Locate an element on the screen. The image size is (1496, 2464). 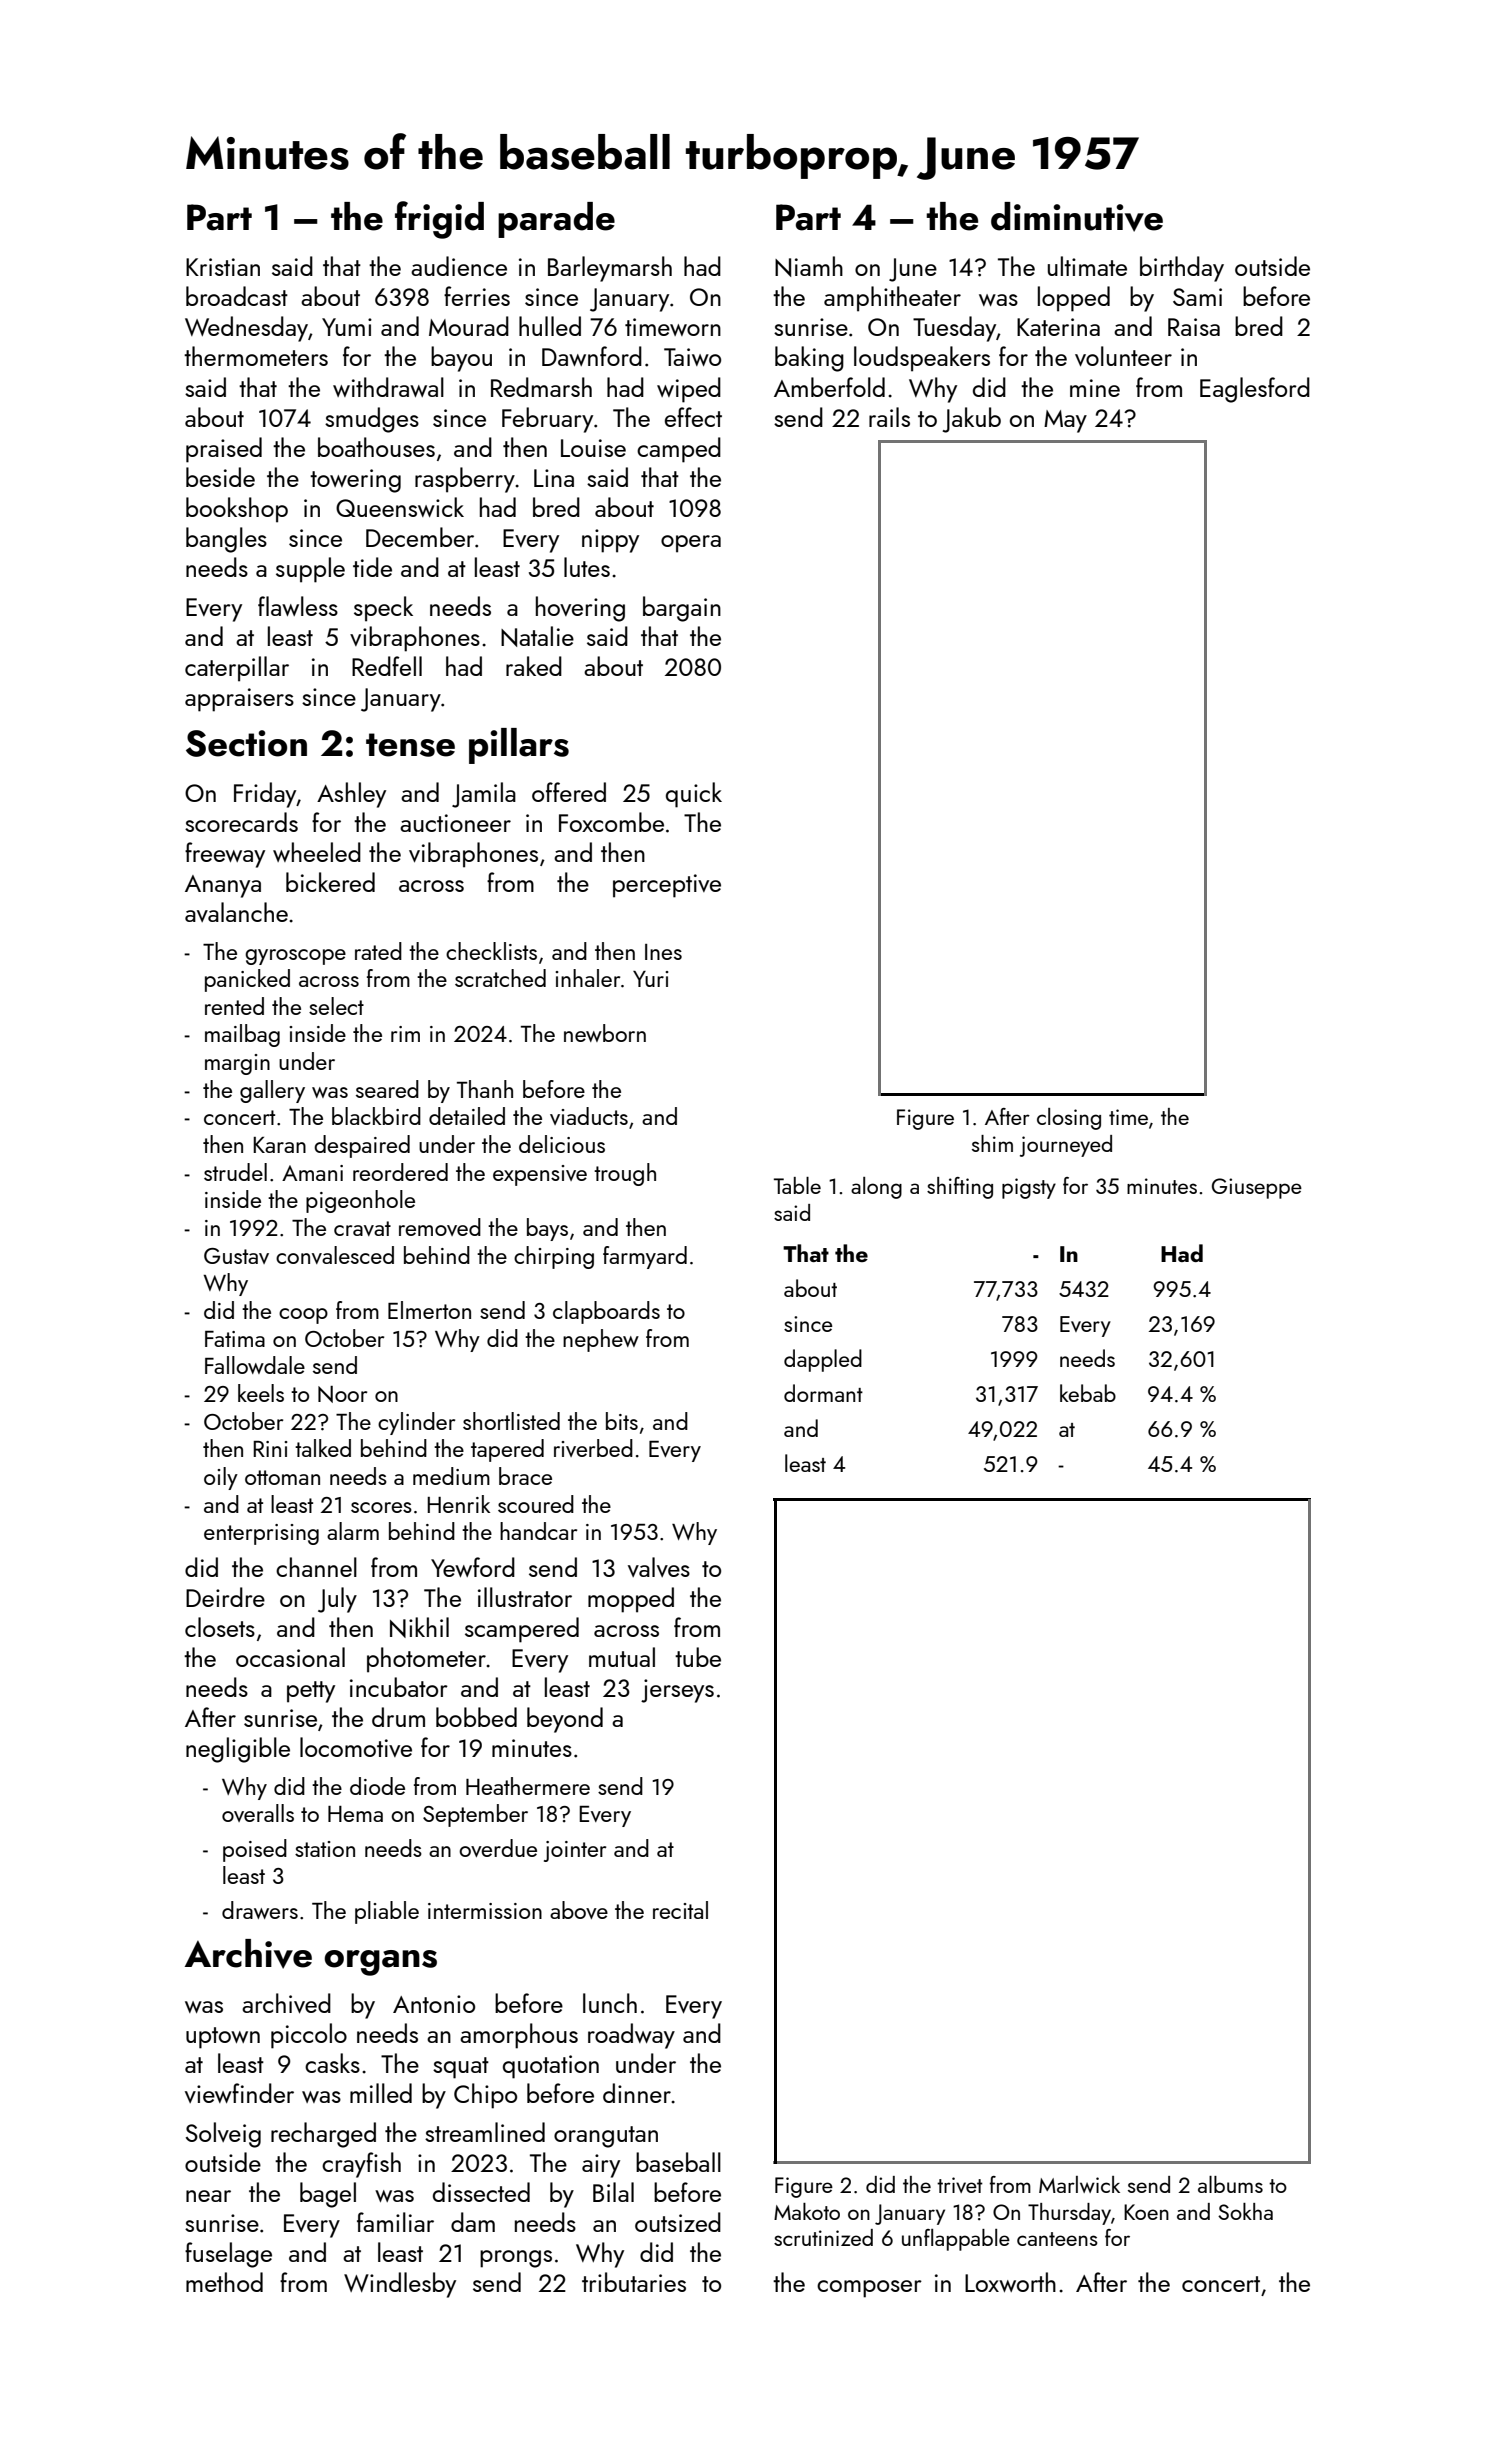
ultimate is located at coordinates (1087, 266).
